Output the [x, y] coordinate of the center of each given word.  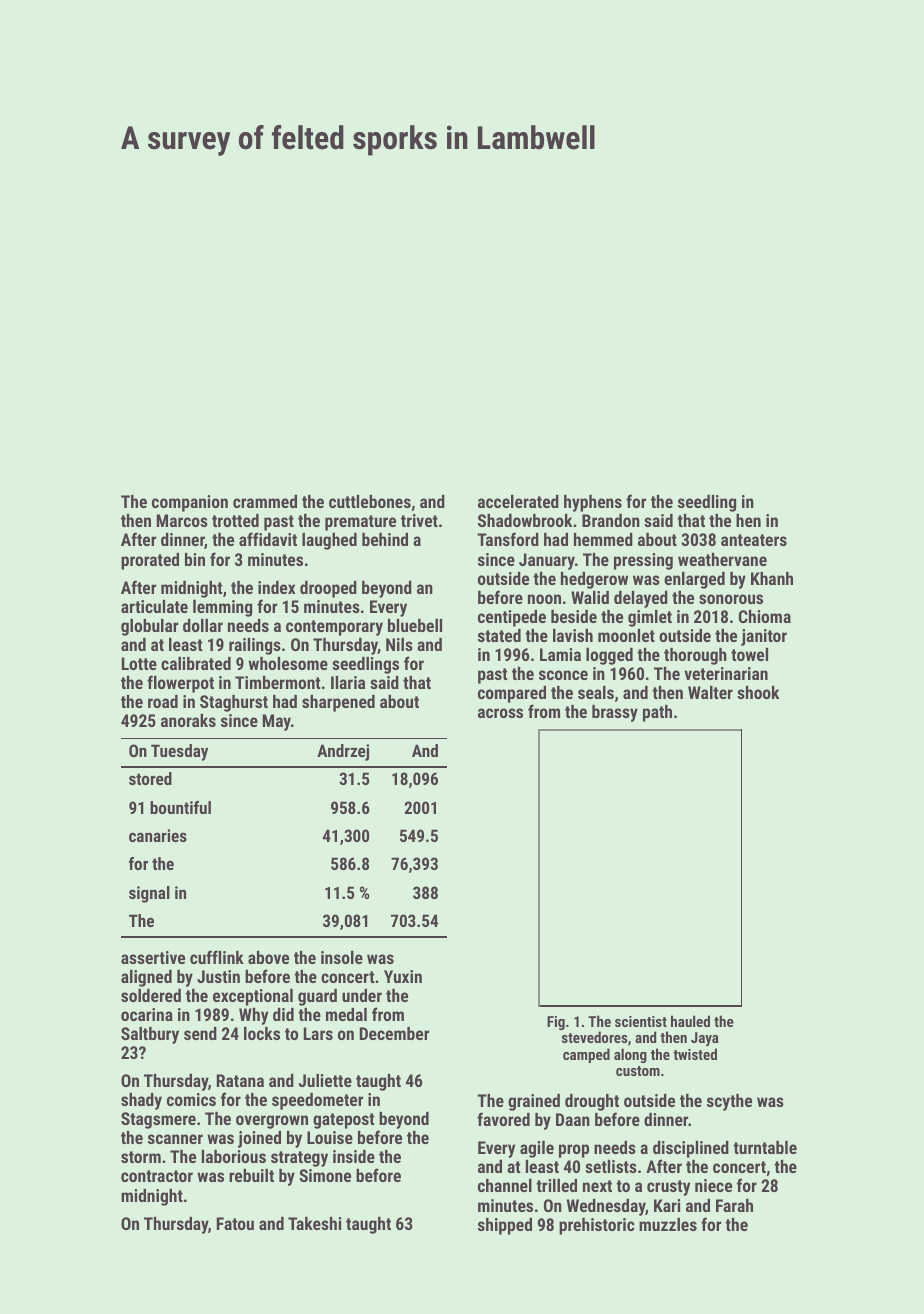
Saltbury [150, 1035]
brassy [615, 713]
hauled [690, 1021]
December [394, 1033]
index [276, 587]
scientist [641, 1021]
